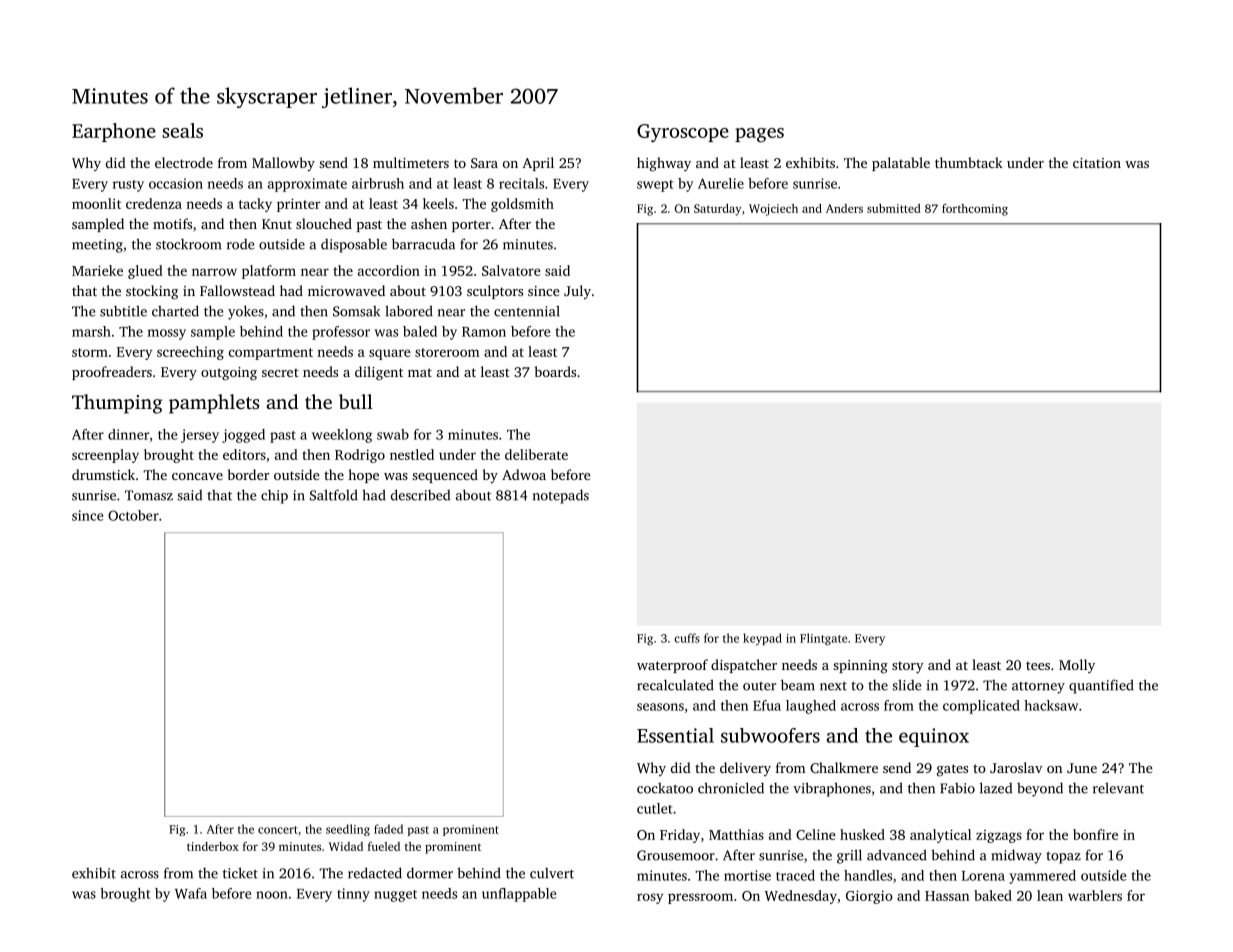 The image size is (1233, 952). Describe the element at coordinates (447, 352) in the screenshot. I see `storeroom` at that location.
